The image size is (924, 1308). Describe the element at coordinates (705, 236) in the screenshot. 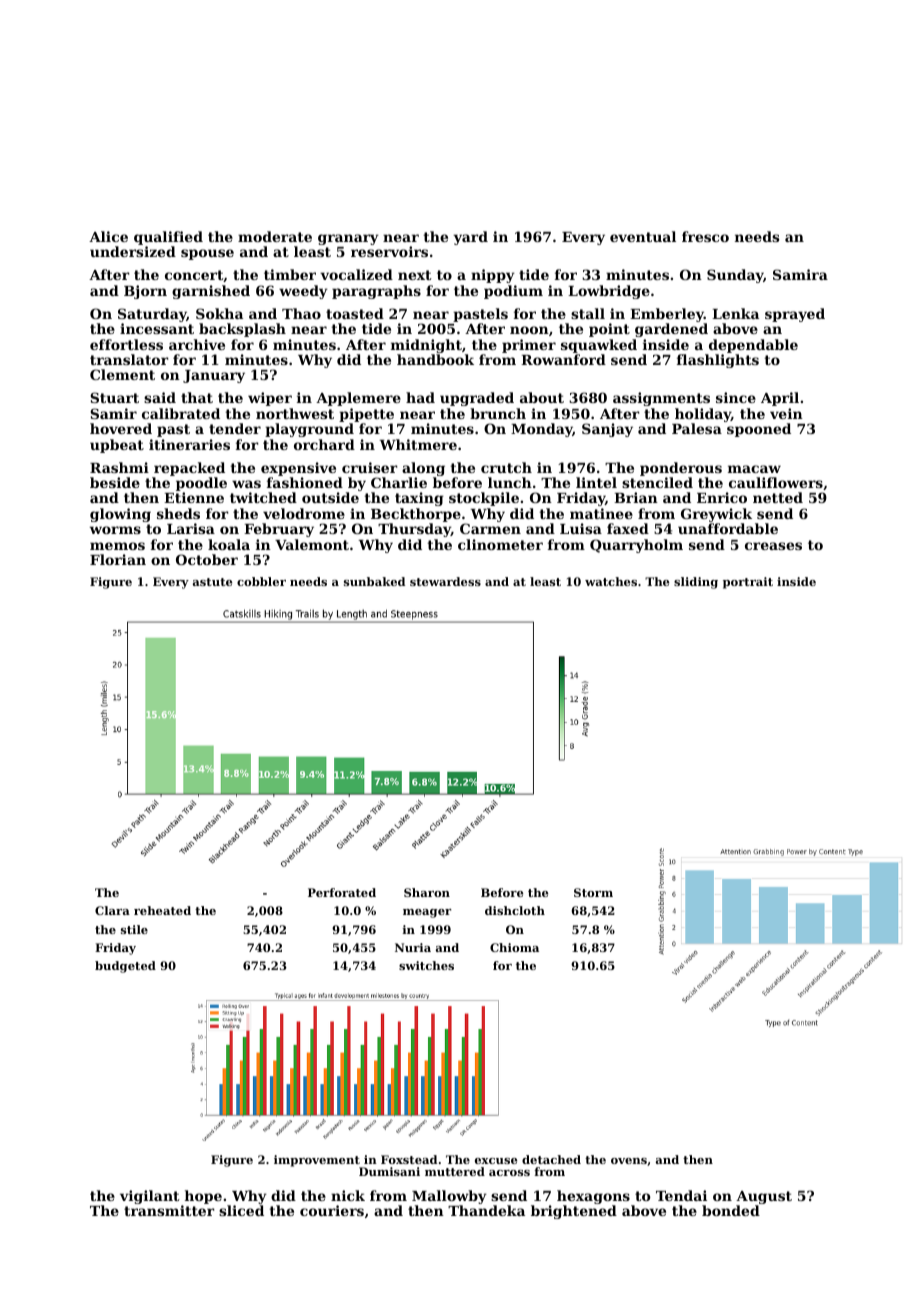

I see `fresco` at that location.
